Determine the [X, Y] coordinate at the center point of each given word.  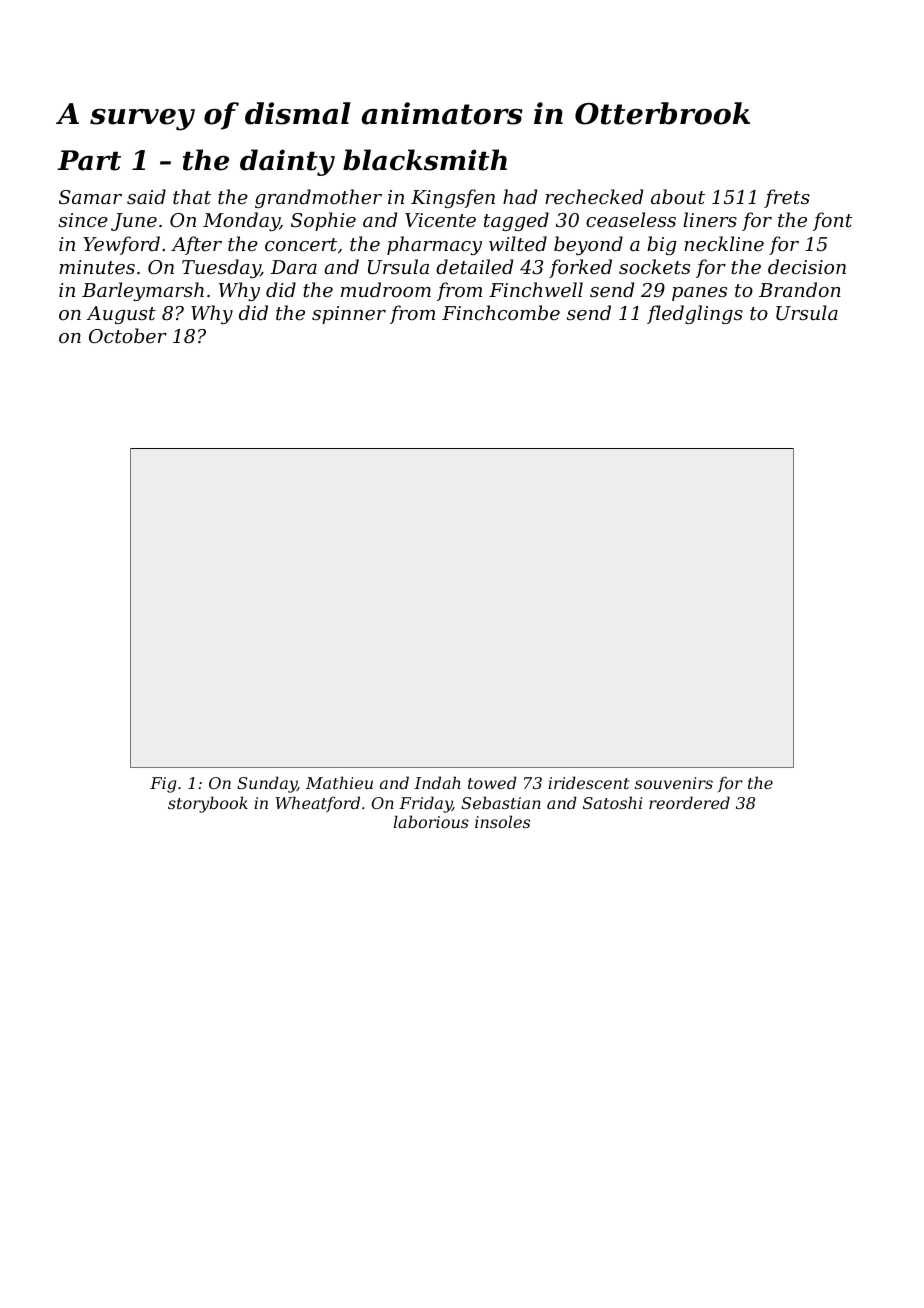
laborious [431, 821]
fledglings [695, 314]
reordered [689, 802]
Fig [163, 785]
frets [787, 198]
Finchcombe [501, 312]
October [128, 335]
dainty [287, 162]
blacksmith [425, 160]
